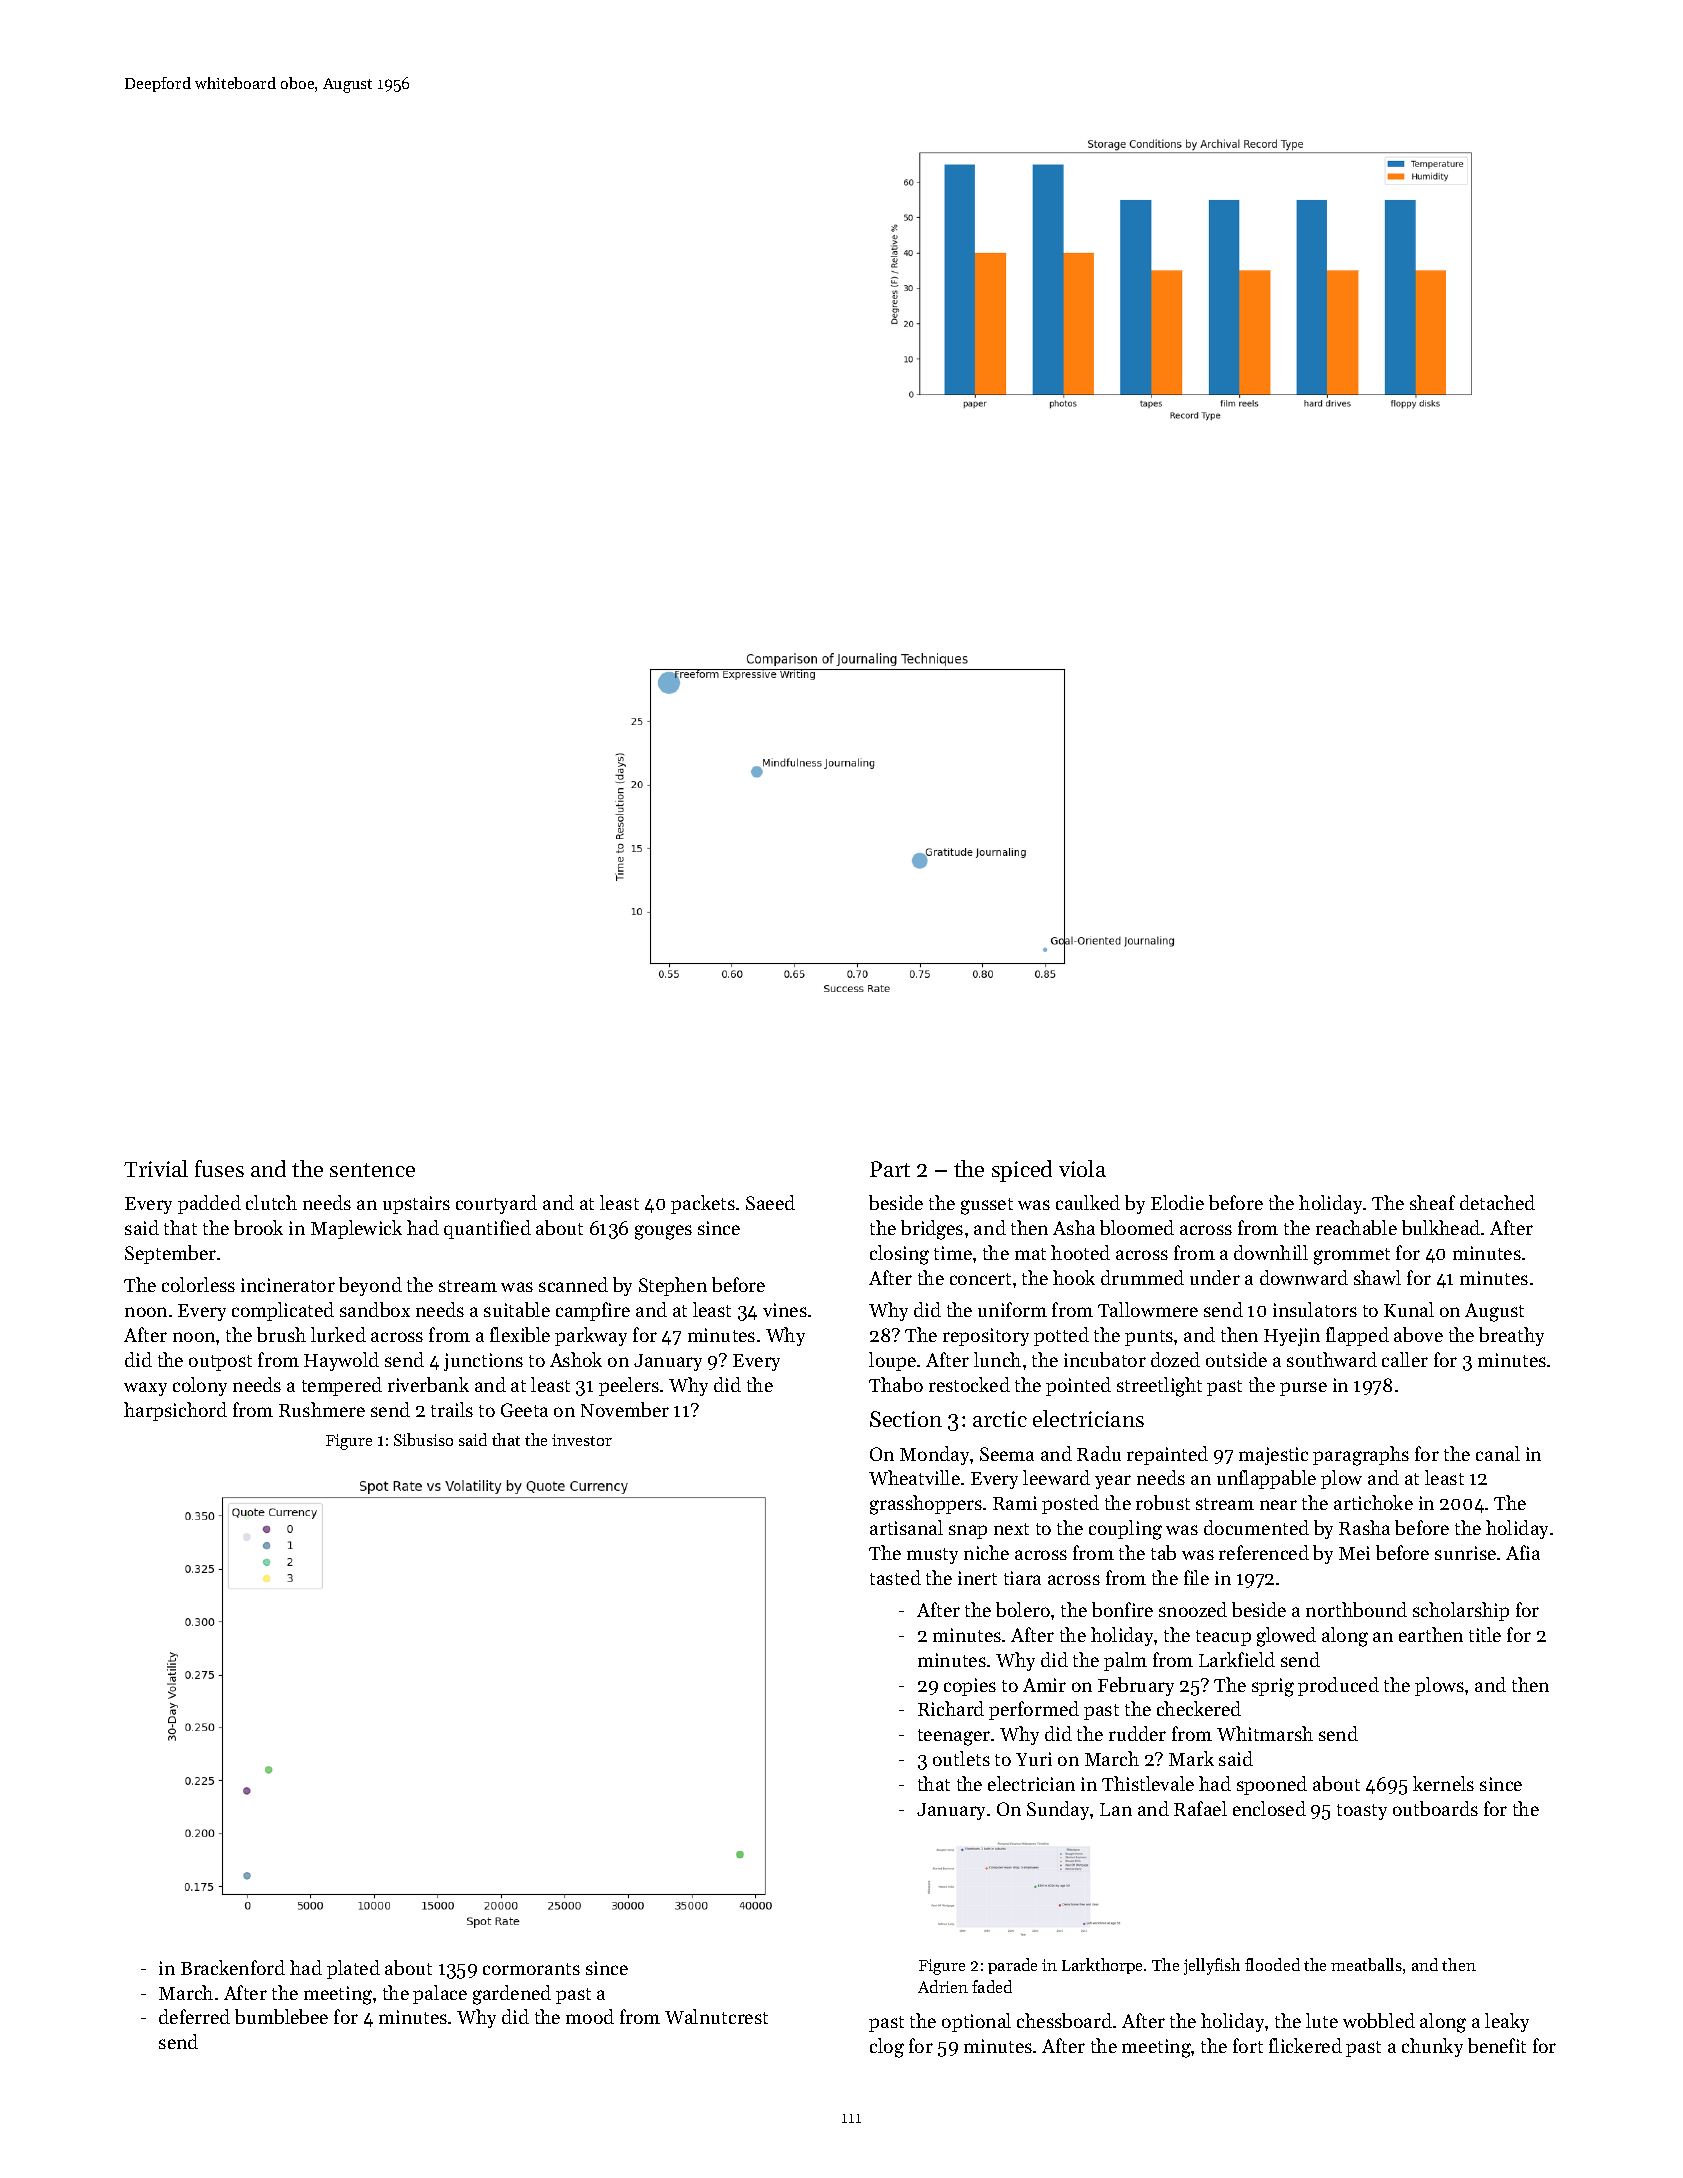  What do you see at coordinates (1116, 1809) in the image?
I see `Lan` at bounding box center [1116, 1809].
